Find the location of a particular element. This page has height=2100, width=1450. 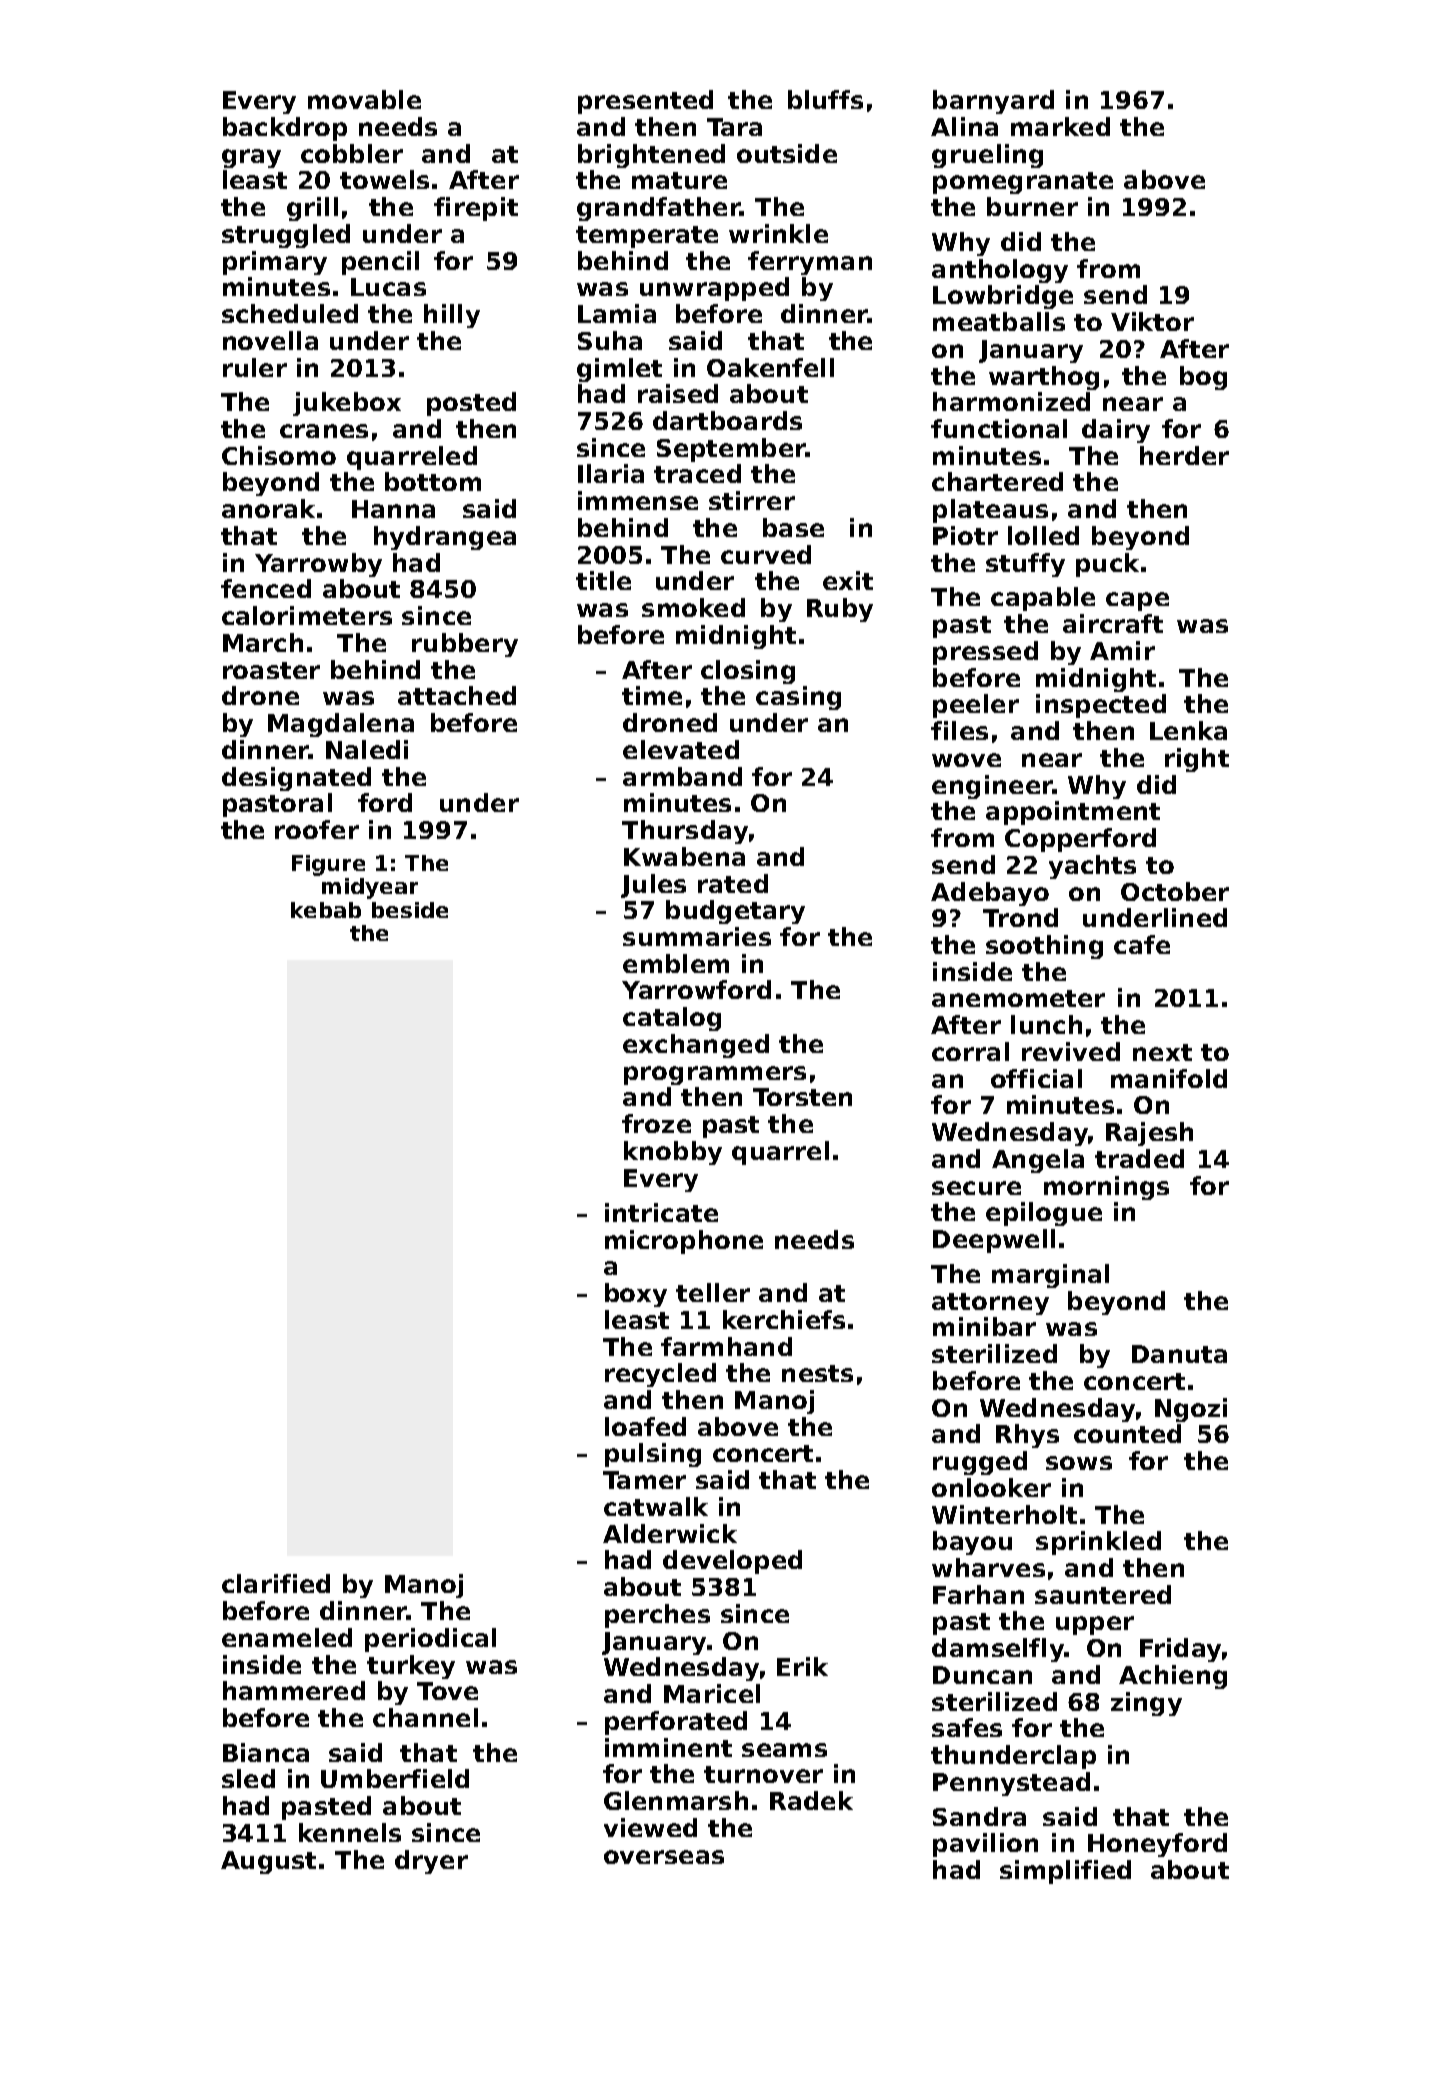

Naledi is located at coordinates (367, 749).
